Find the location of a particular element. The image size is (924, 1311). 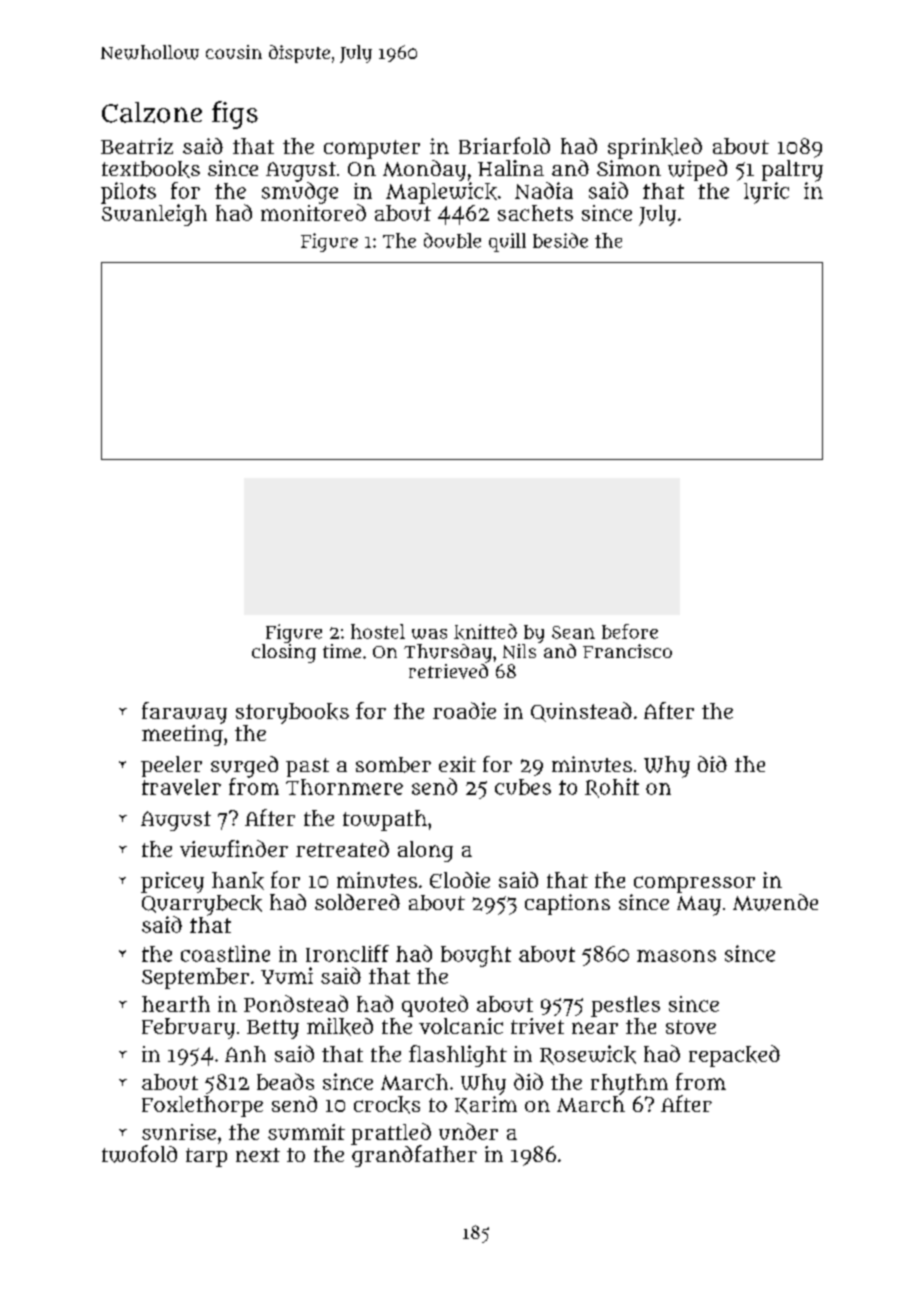

before is located at coordinates (630, 631).
